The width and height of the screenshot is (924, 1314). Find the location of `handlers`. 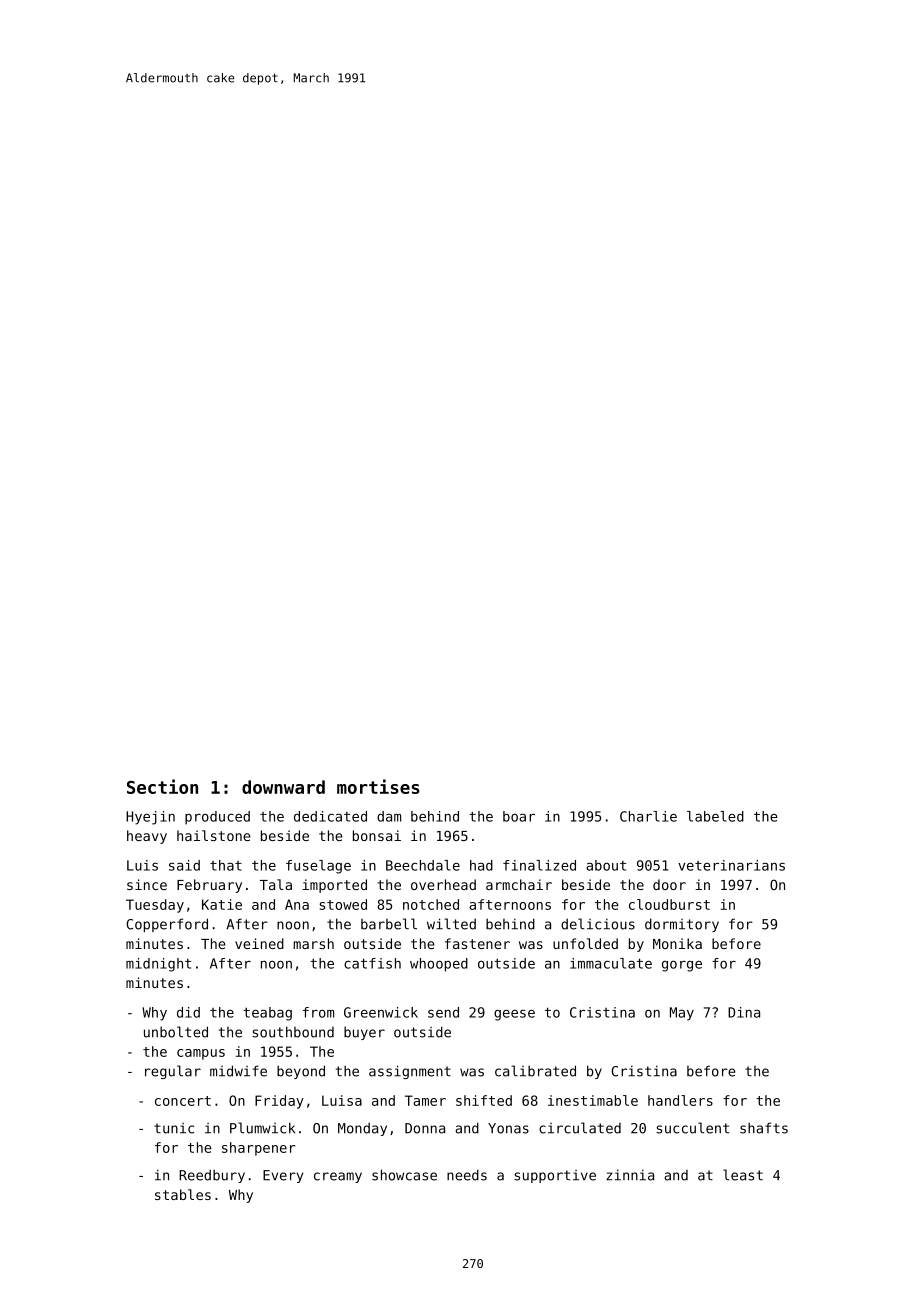

handlers is located at coordinates (680, 1100).
